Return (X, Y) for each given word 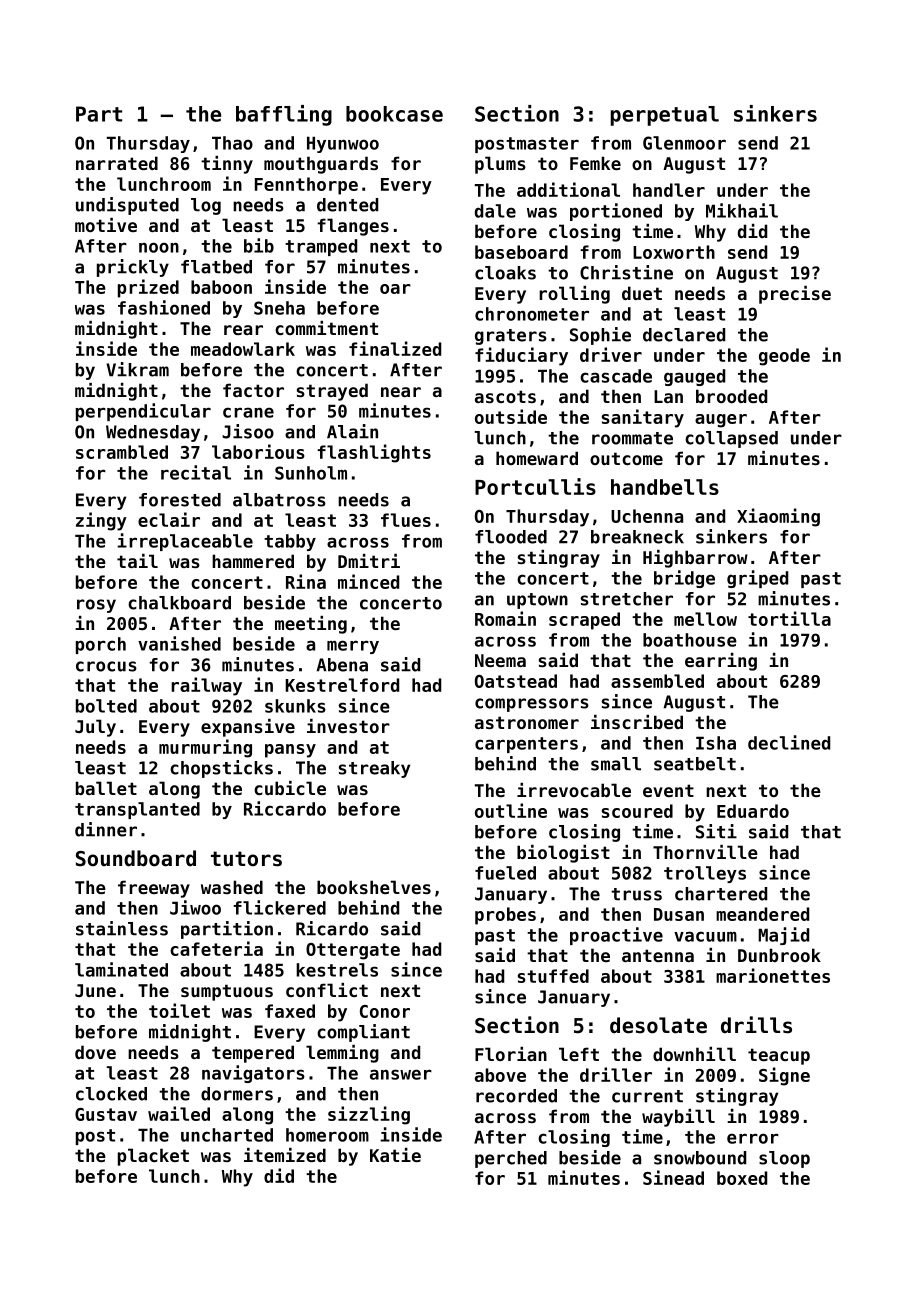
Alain (352, 431)
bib (259, 245)
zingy (101, 521)
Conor (385, 1011)
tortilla (789, 618)
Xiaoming (778, 517)
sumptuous (227, 992)
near (401, 392)
